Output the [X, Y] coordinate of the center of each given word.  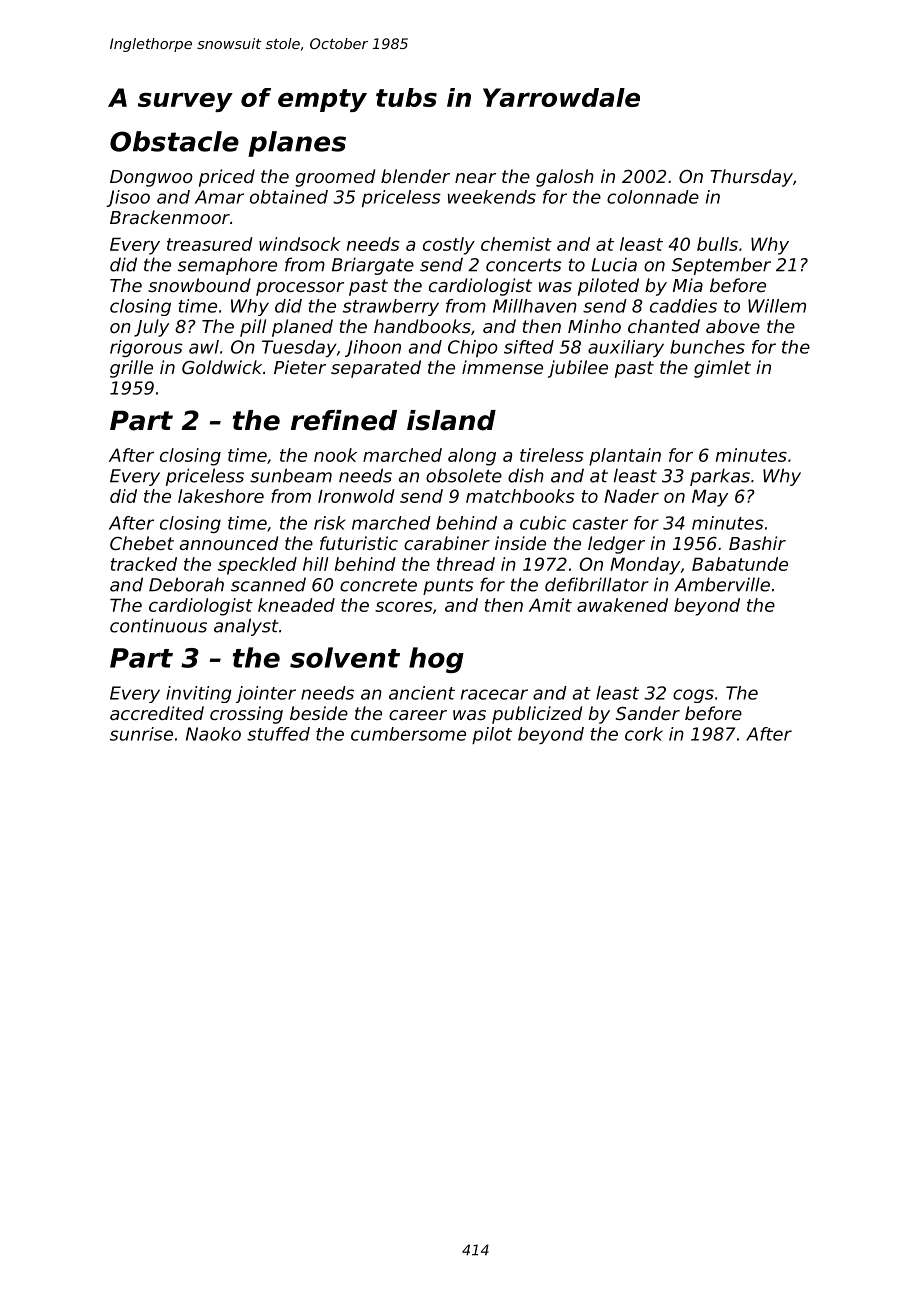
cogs [693, 696]
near [475, 178]
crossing [246, 715]
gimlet [722, 369]
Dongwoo [151, 178]
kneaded [296, 605]
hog [436, 660]
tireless [552, 455]
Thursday [751, 178]
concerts [524, 265]
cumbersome [408, 734]
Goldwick [222, 367]
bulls [717, 244]
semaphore [227, 266]
